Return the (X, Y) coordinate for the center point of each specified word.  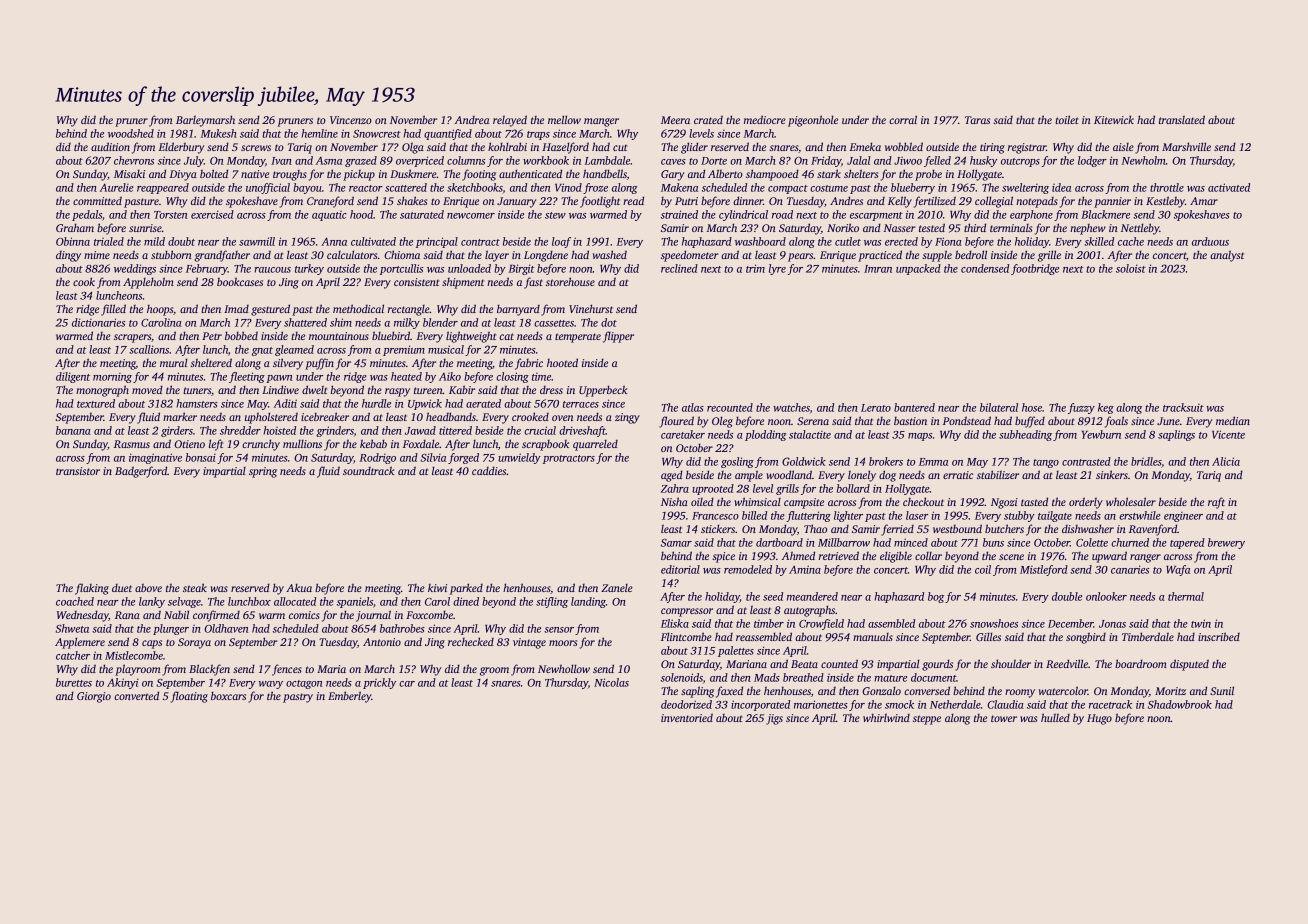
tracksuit (1183, 407)
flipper (618, 337)
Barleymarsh (205, 121)
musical (446, 349)
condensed (985, 268)
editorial (680, 569)
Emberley (350, 697)
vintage (529, 643)
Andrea (472, 120)
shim (341, 322)
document (933, 677)
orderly (1086, 503)
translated (1182, 119)
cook (84, 281)
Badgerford (141, 472)
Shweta (72, 628)
